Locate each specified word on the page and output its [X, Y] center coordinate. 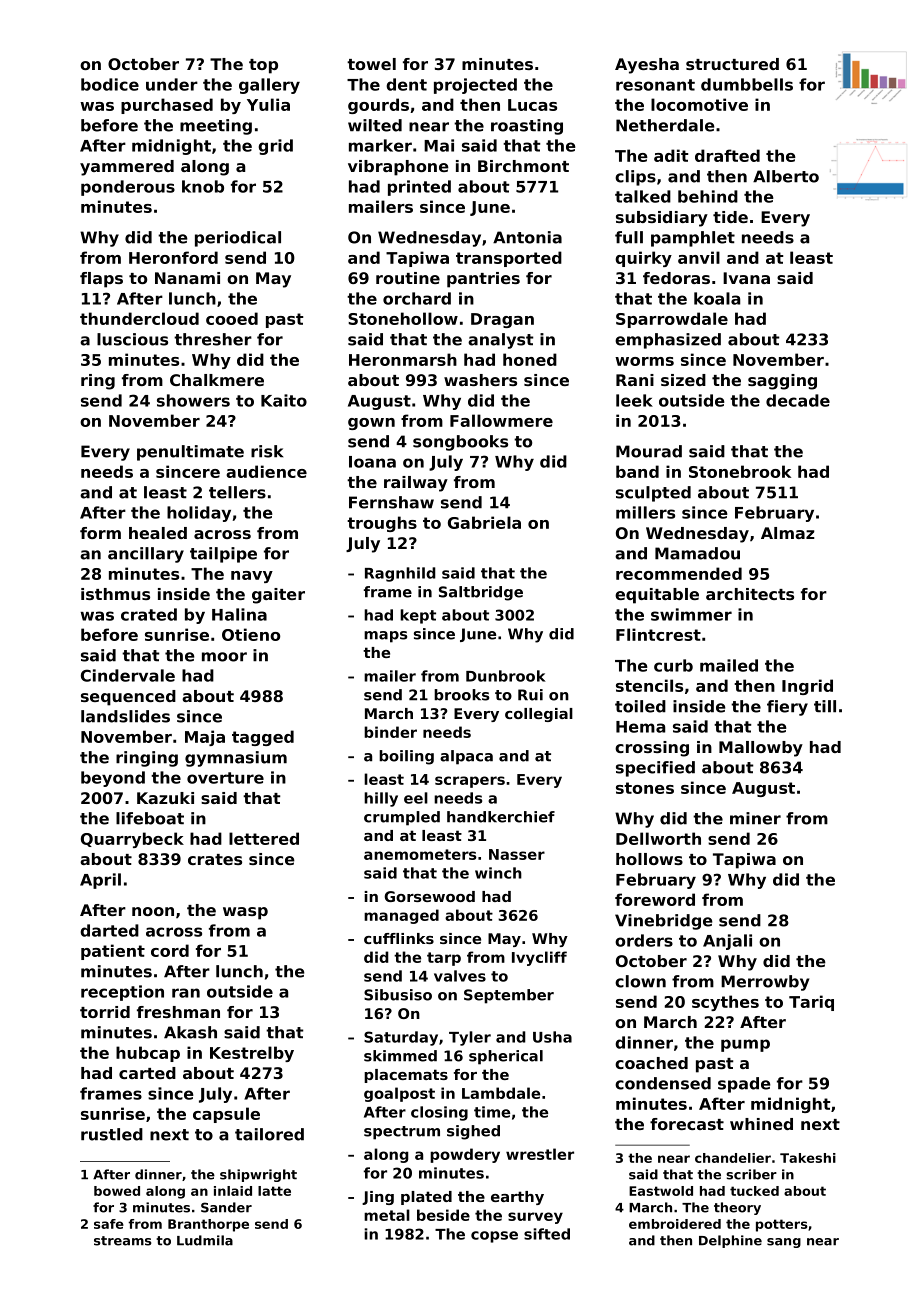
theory [737, 1208]
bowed [117, 1191]
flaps [101, 280]
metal [387, 1215]
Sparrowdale [672, 320]
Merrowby [765, 983]
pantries [483, 280]
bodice [110, 84]
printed [419, 188]
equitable [657, 596]
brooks [461, 695]
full [629, 237]
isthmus [115, 594]
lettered [264, 838]
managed [401, 916]
